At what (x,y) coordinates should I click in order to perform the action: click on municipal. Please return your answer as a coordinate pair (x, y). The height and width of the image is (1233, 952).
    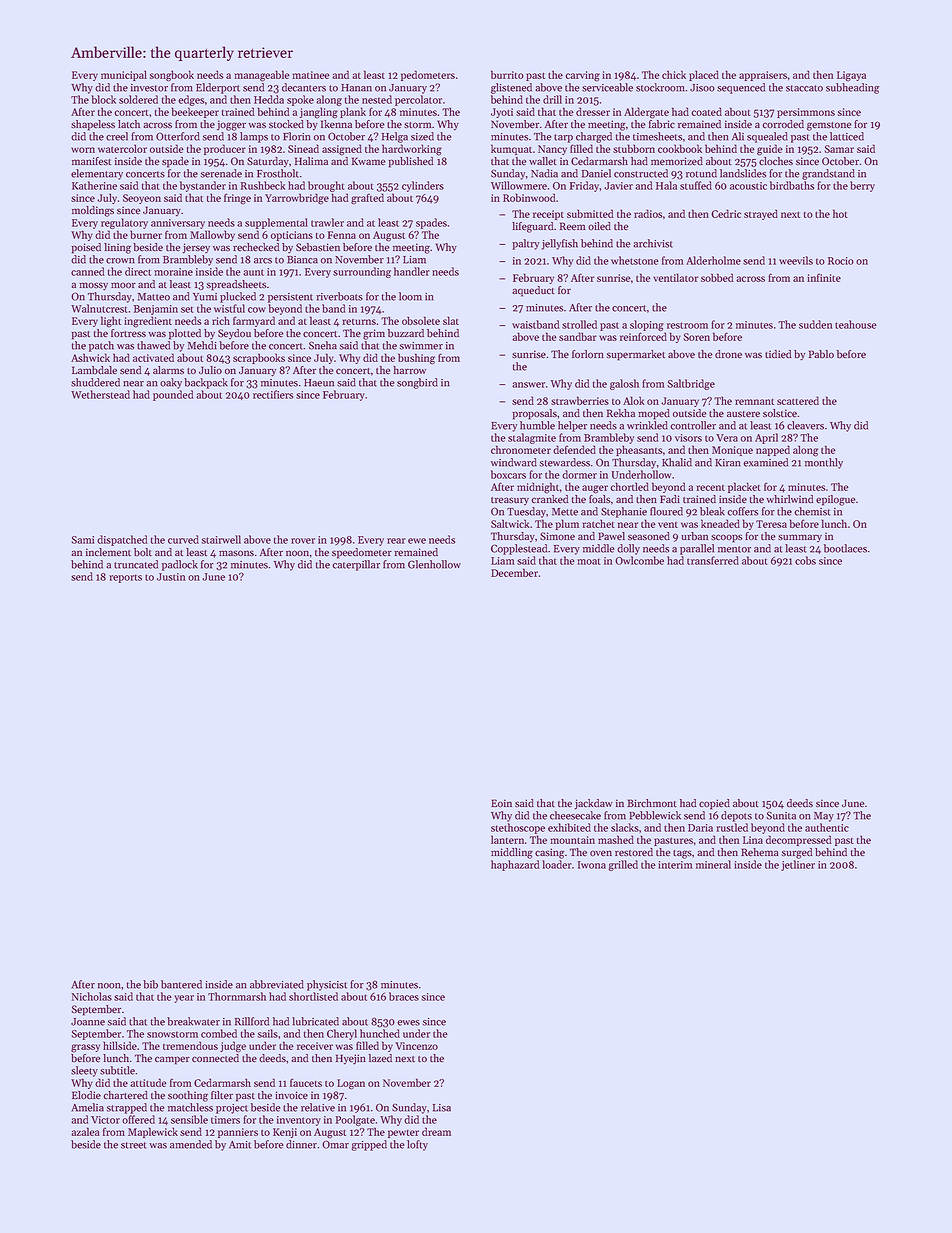
    Looking at the image, I should click on (124, 75).
